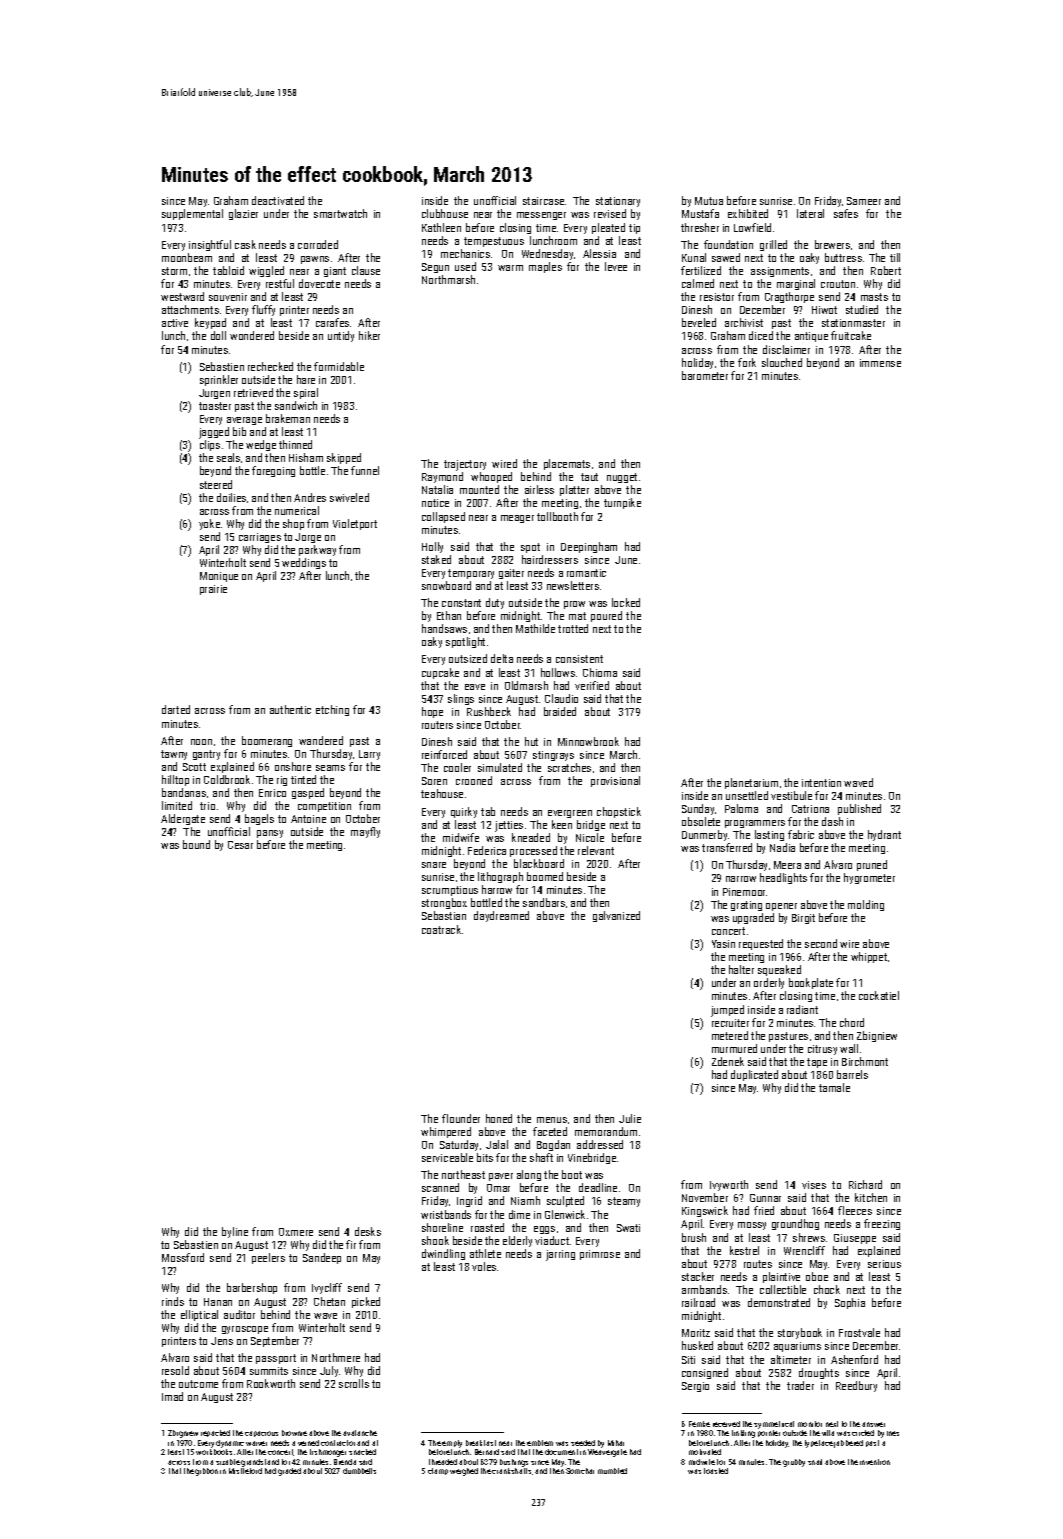 The width and height of the screenshot is (1063, 1539). What do you see at coordinates (340, 213) in the screenshot?
I see `smartwatch` at bounding box center [340, 213].
